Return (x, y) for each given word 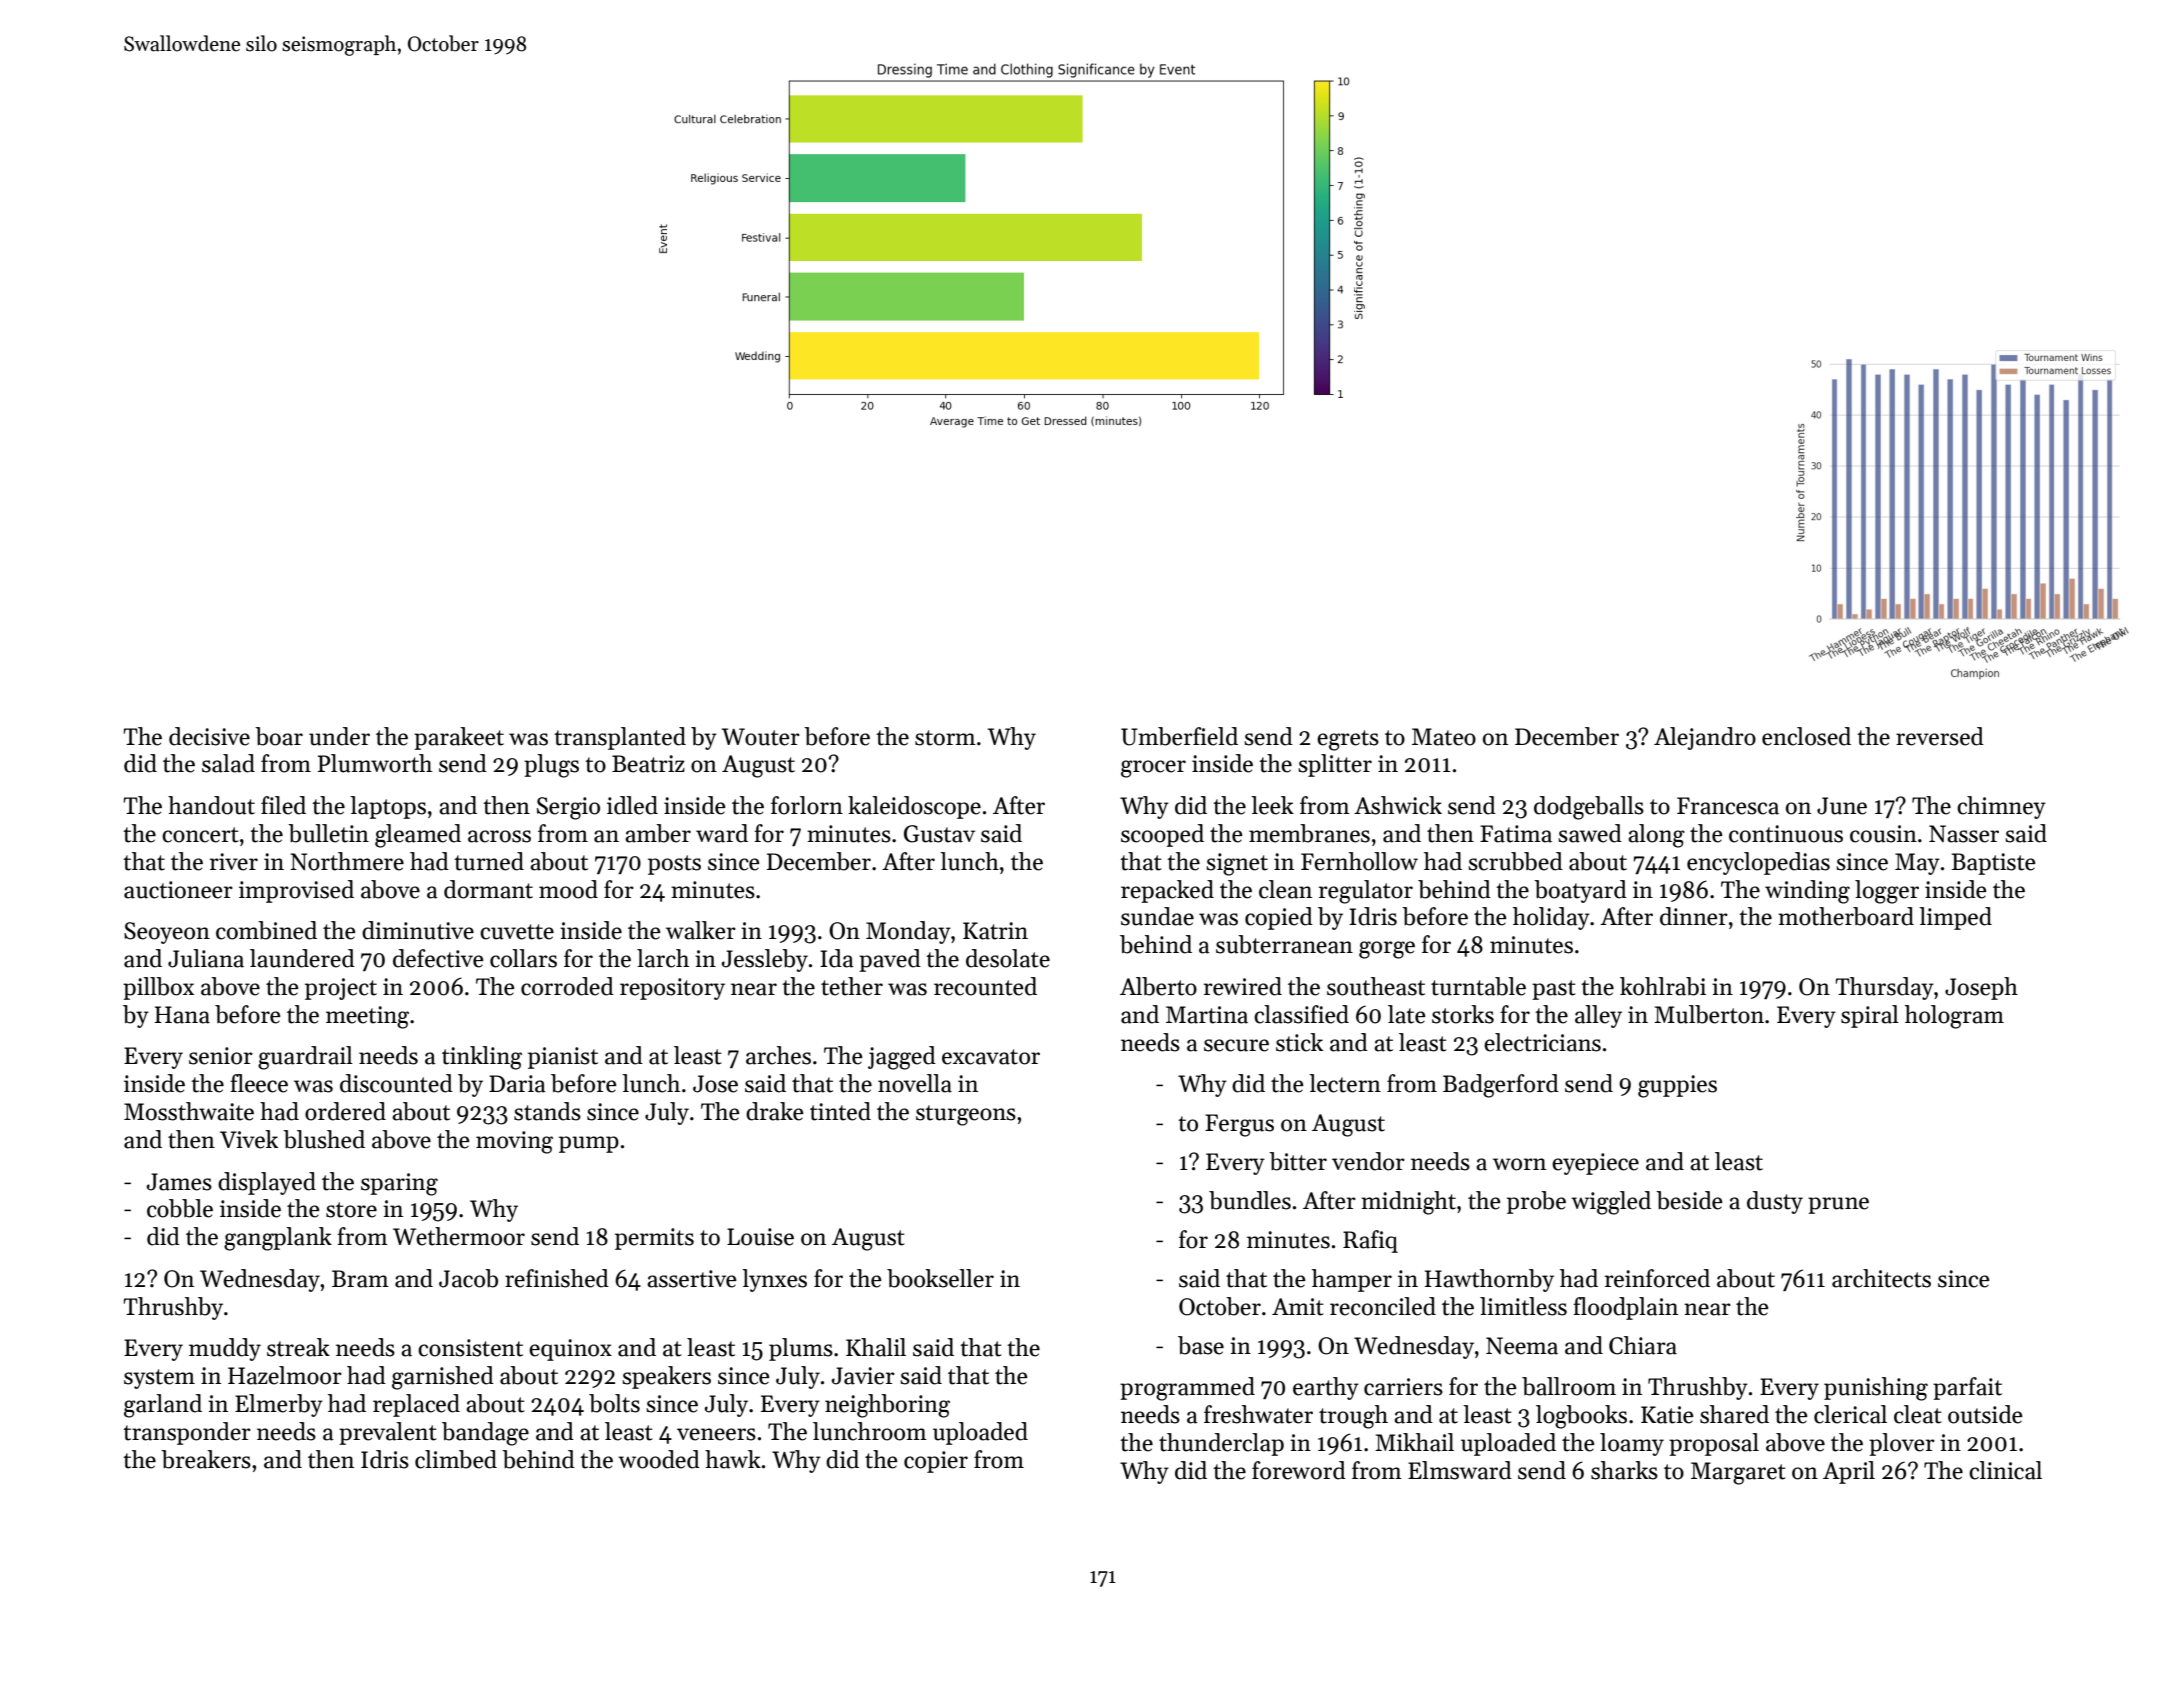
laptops (388, 807)
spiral (1870, 1016)
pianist (563, 1058)
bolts (614, 1403)
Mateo (1444, 737)
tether (852, 986)
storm (945, 738)
